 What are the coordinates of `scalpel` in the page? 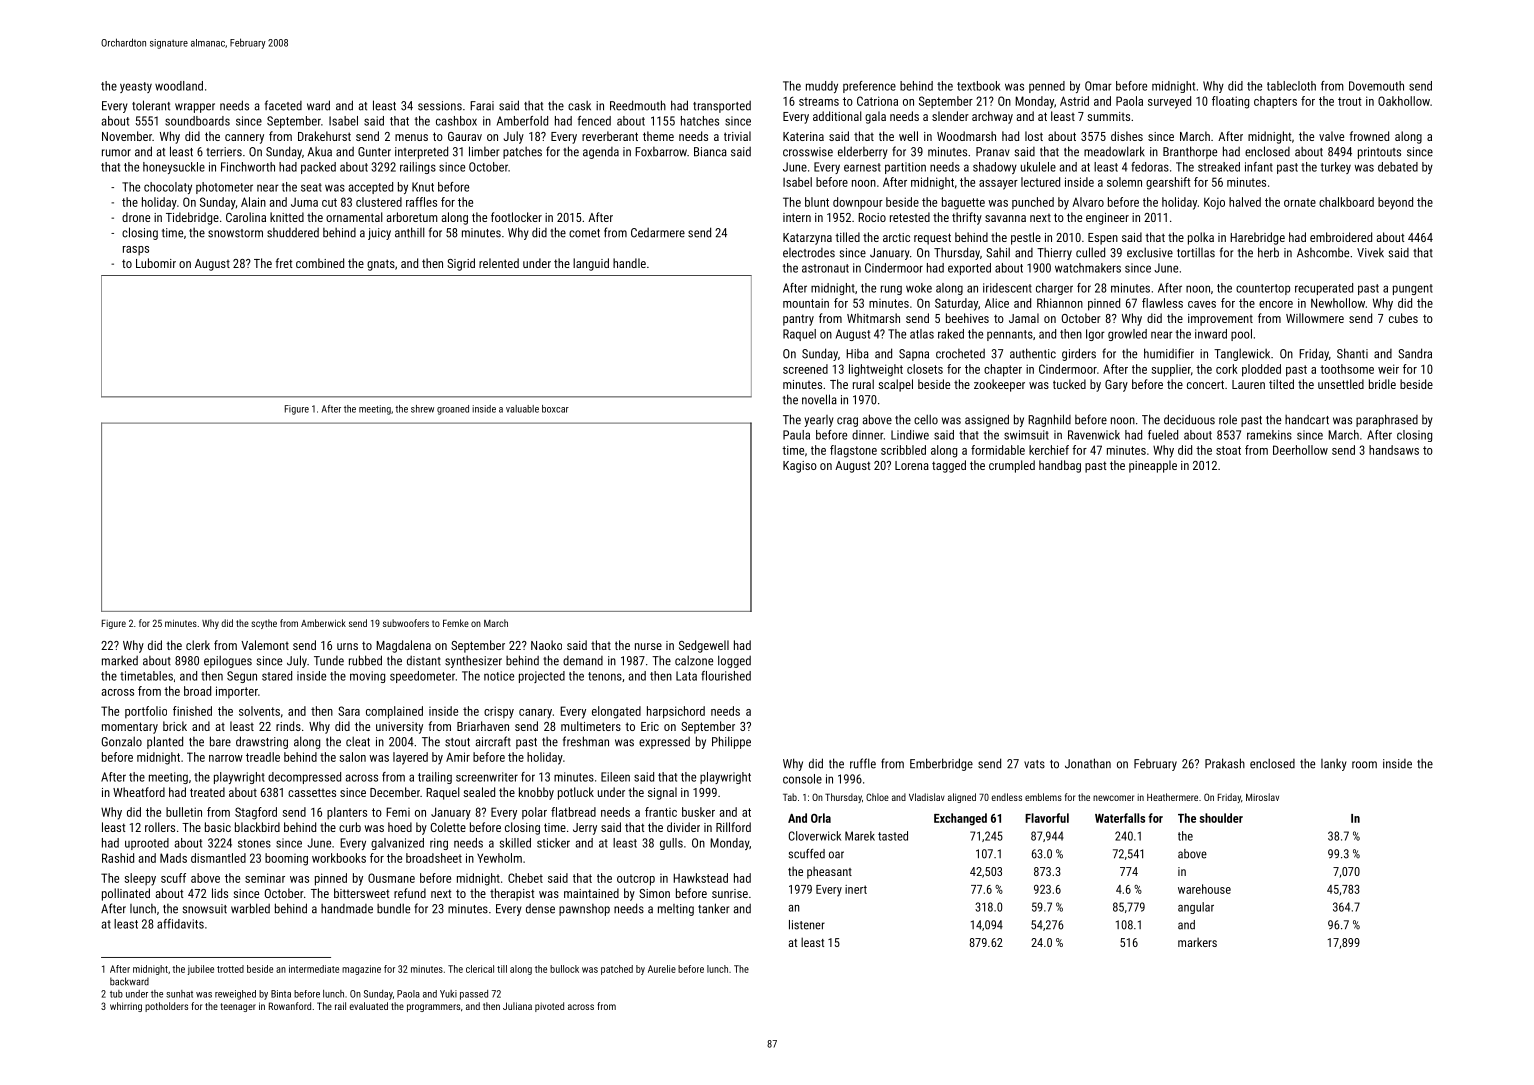 It's located at (895, 385).
